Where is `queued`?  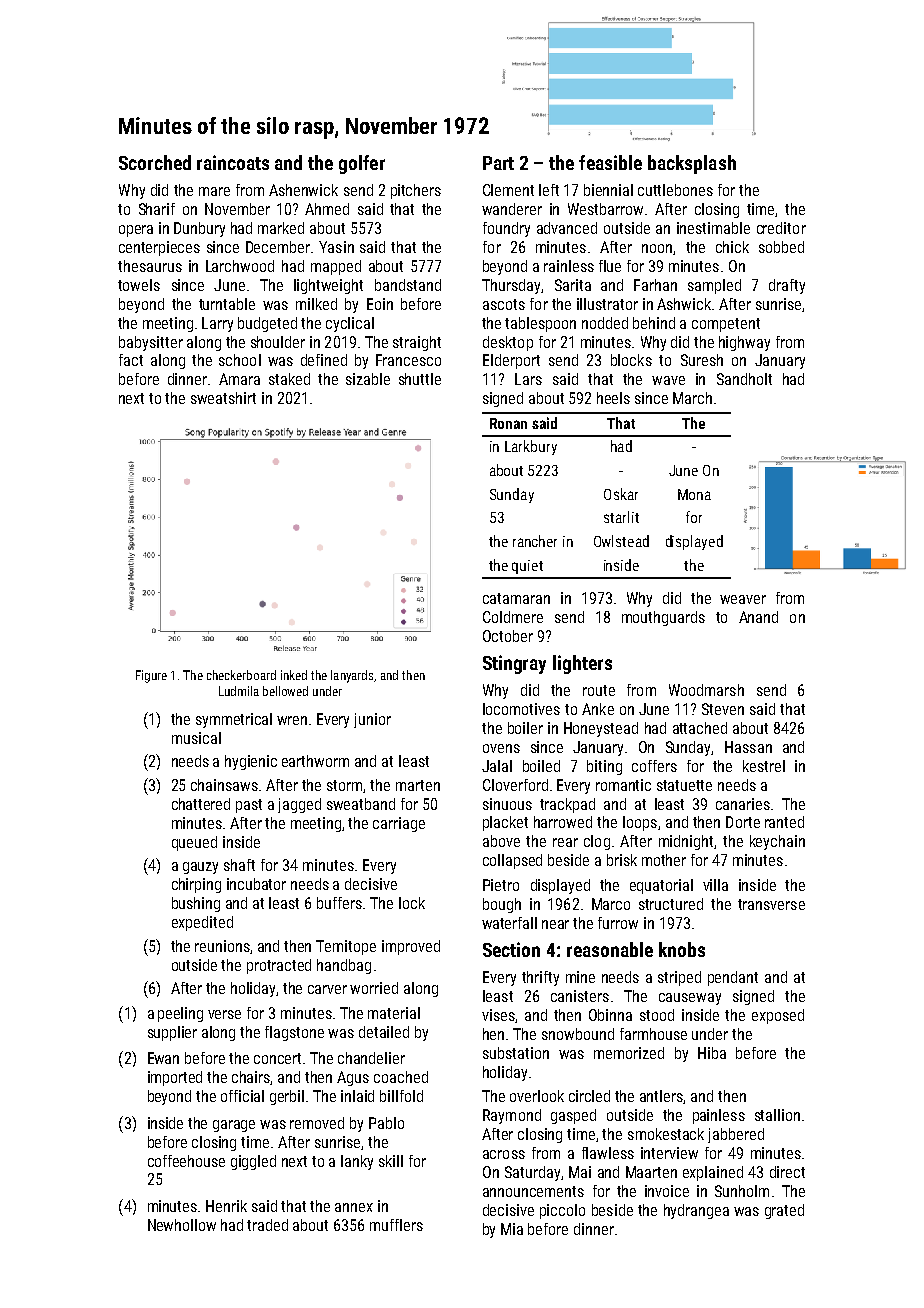
queued is located at coordinates (194, 843).
